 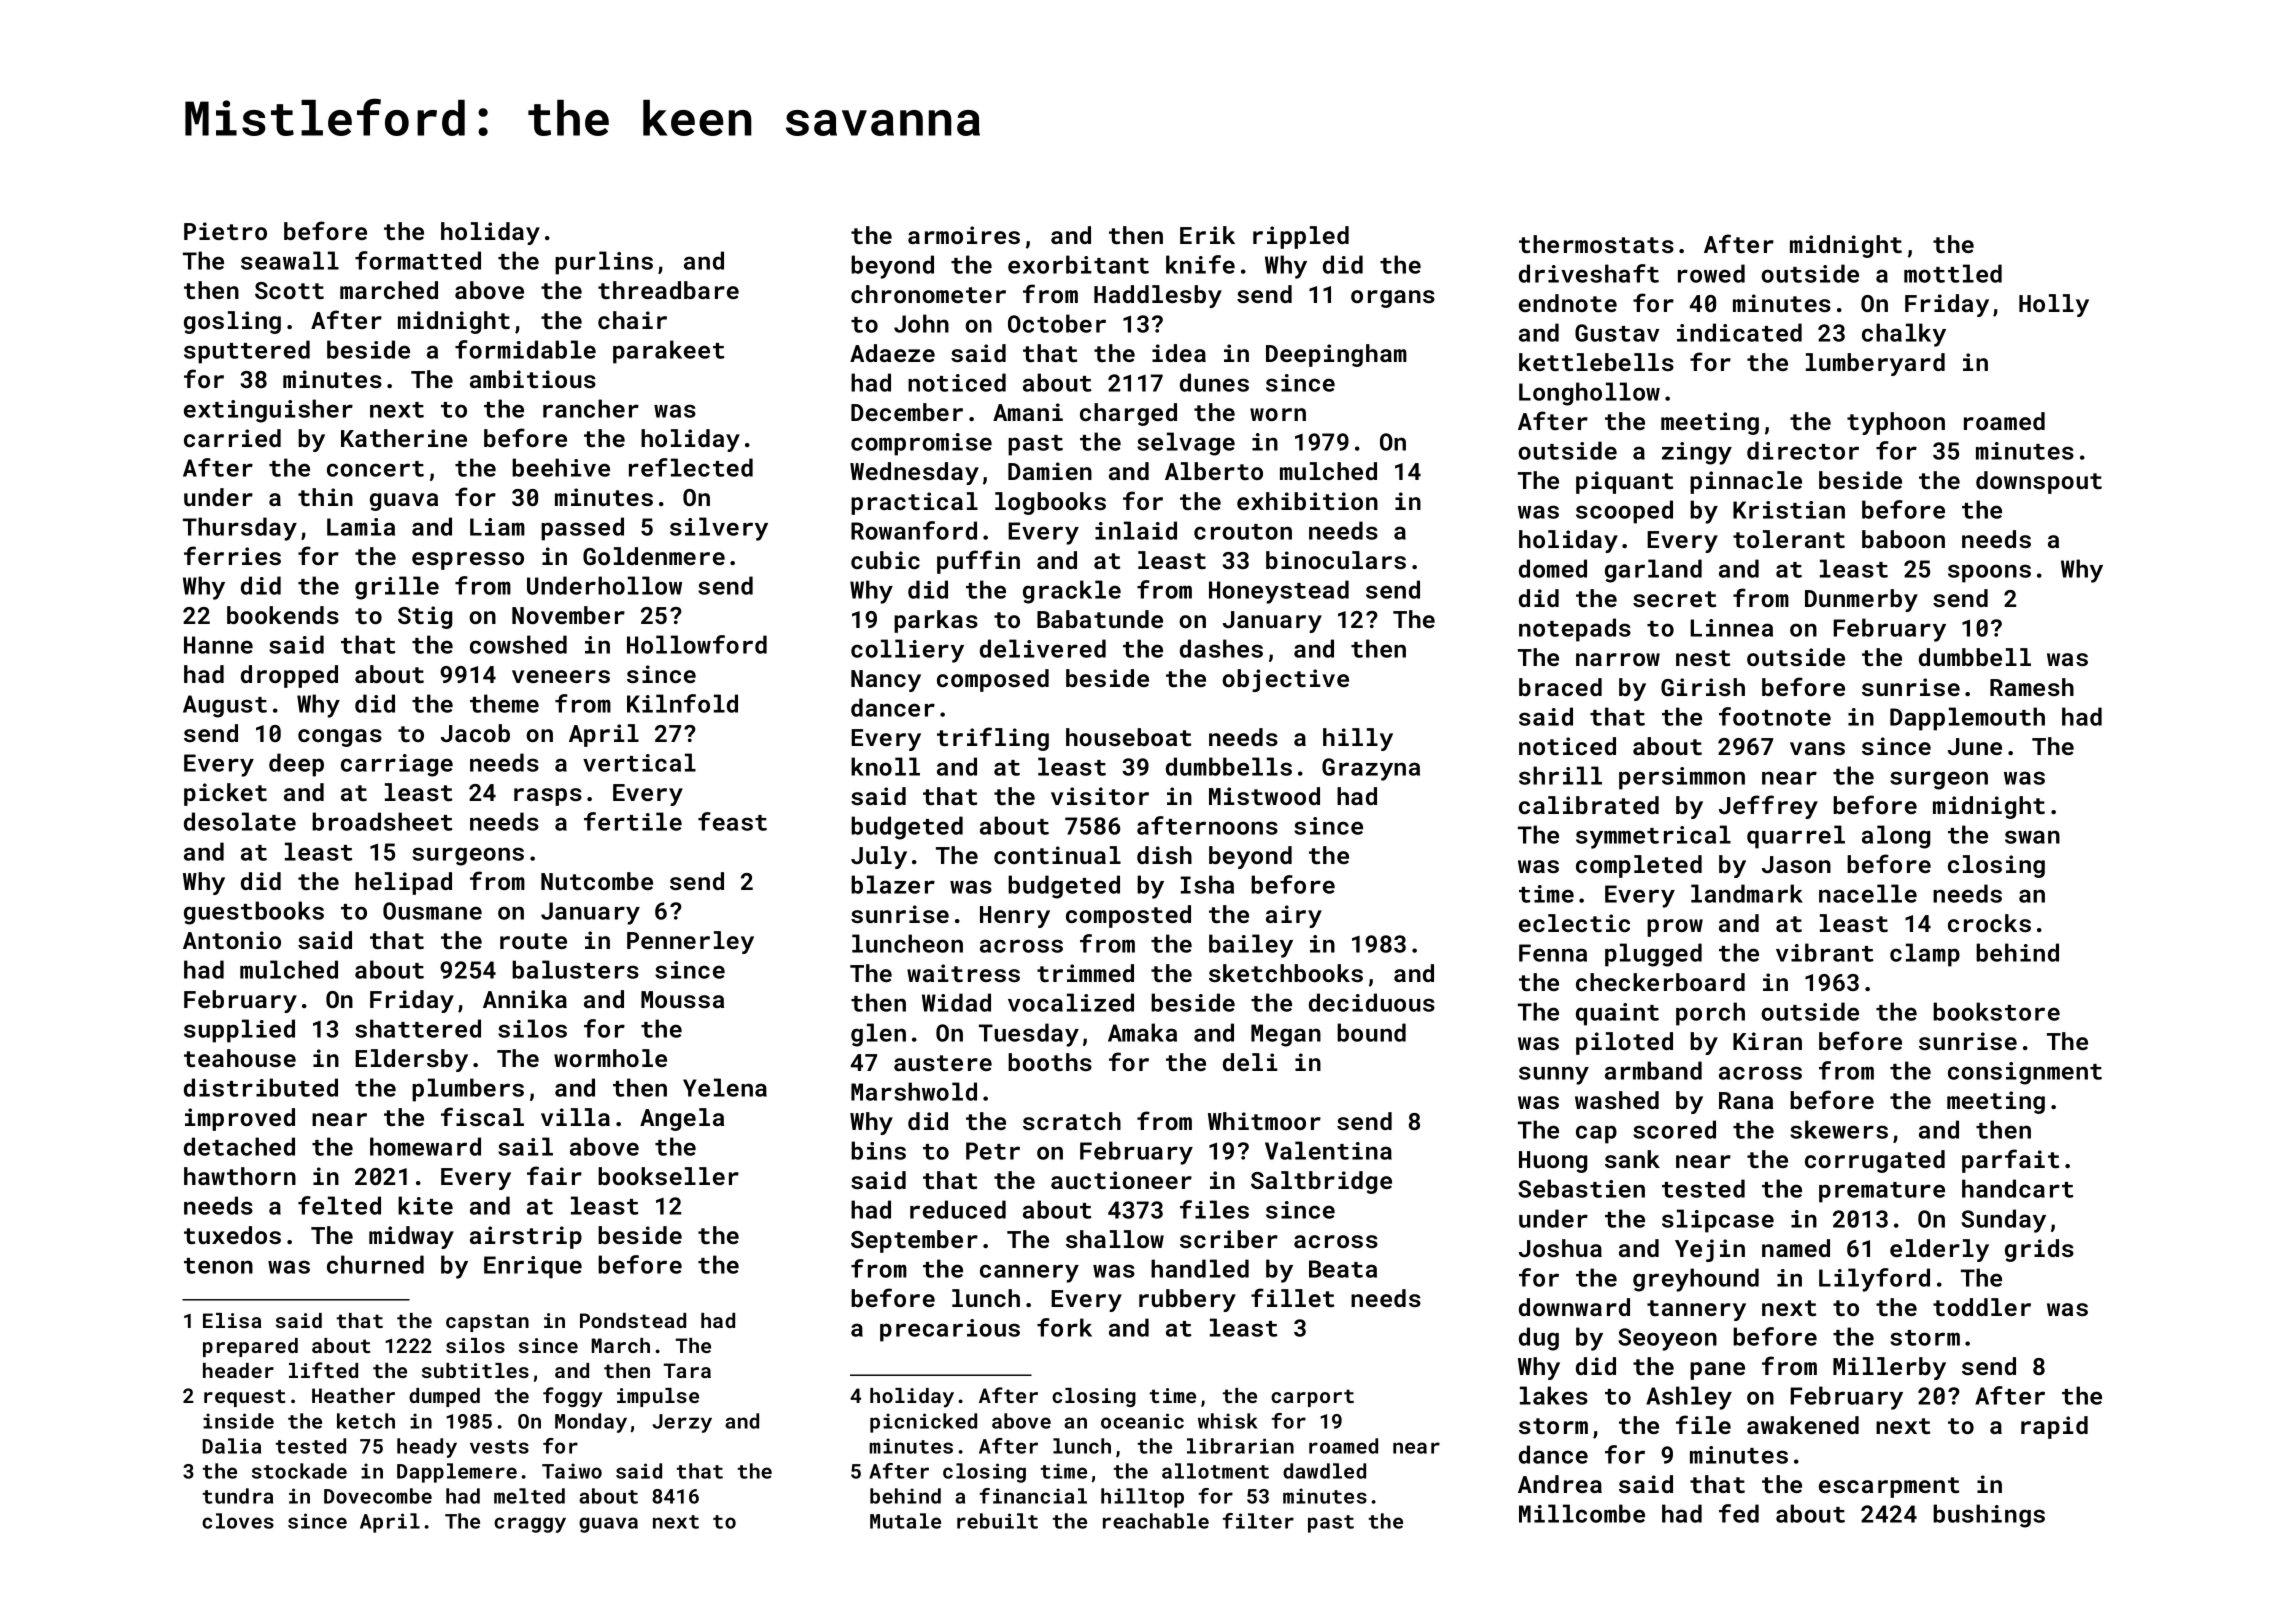 What do you see at coordinates (1057, 323) in the page?
I see `October` at bounding box center [1057, 323].
